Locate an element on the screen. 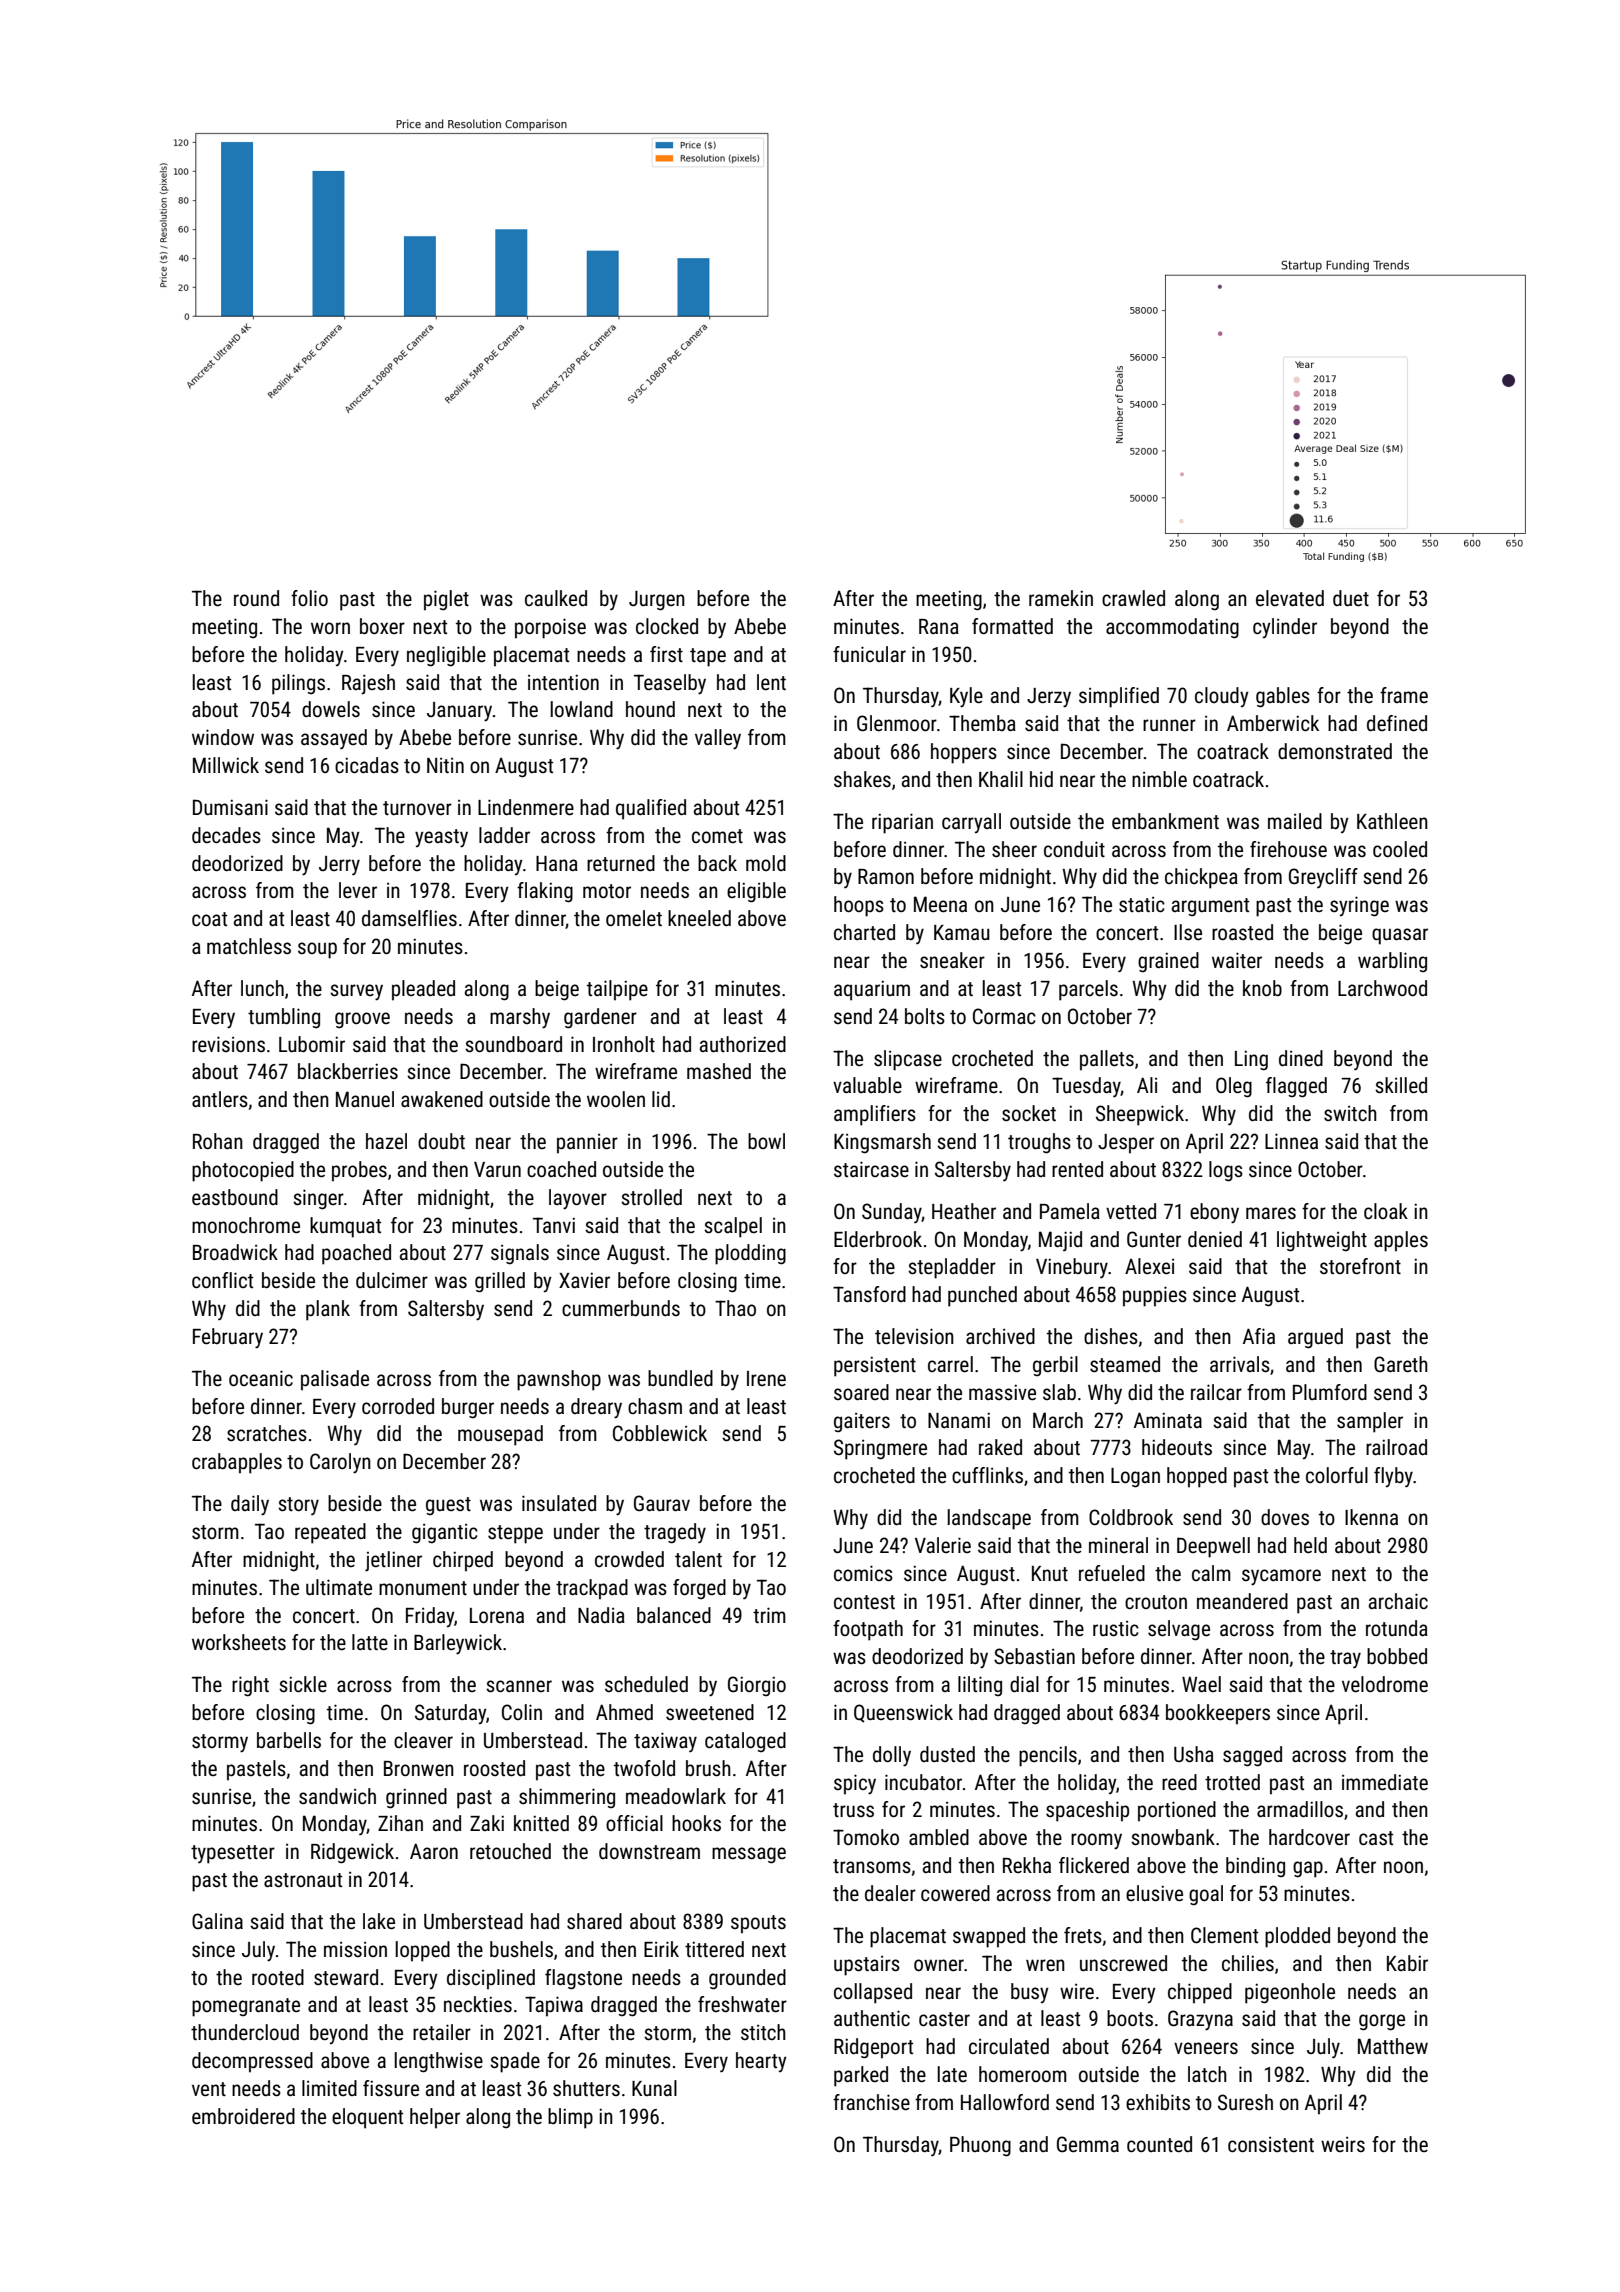 This screenshot has height=2292, width=1620. embroidered is located at coordinates (243, 2116).
